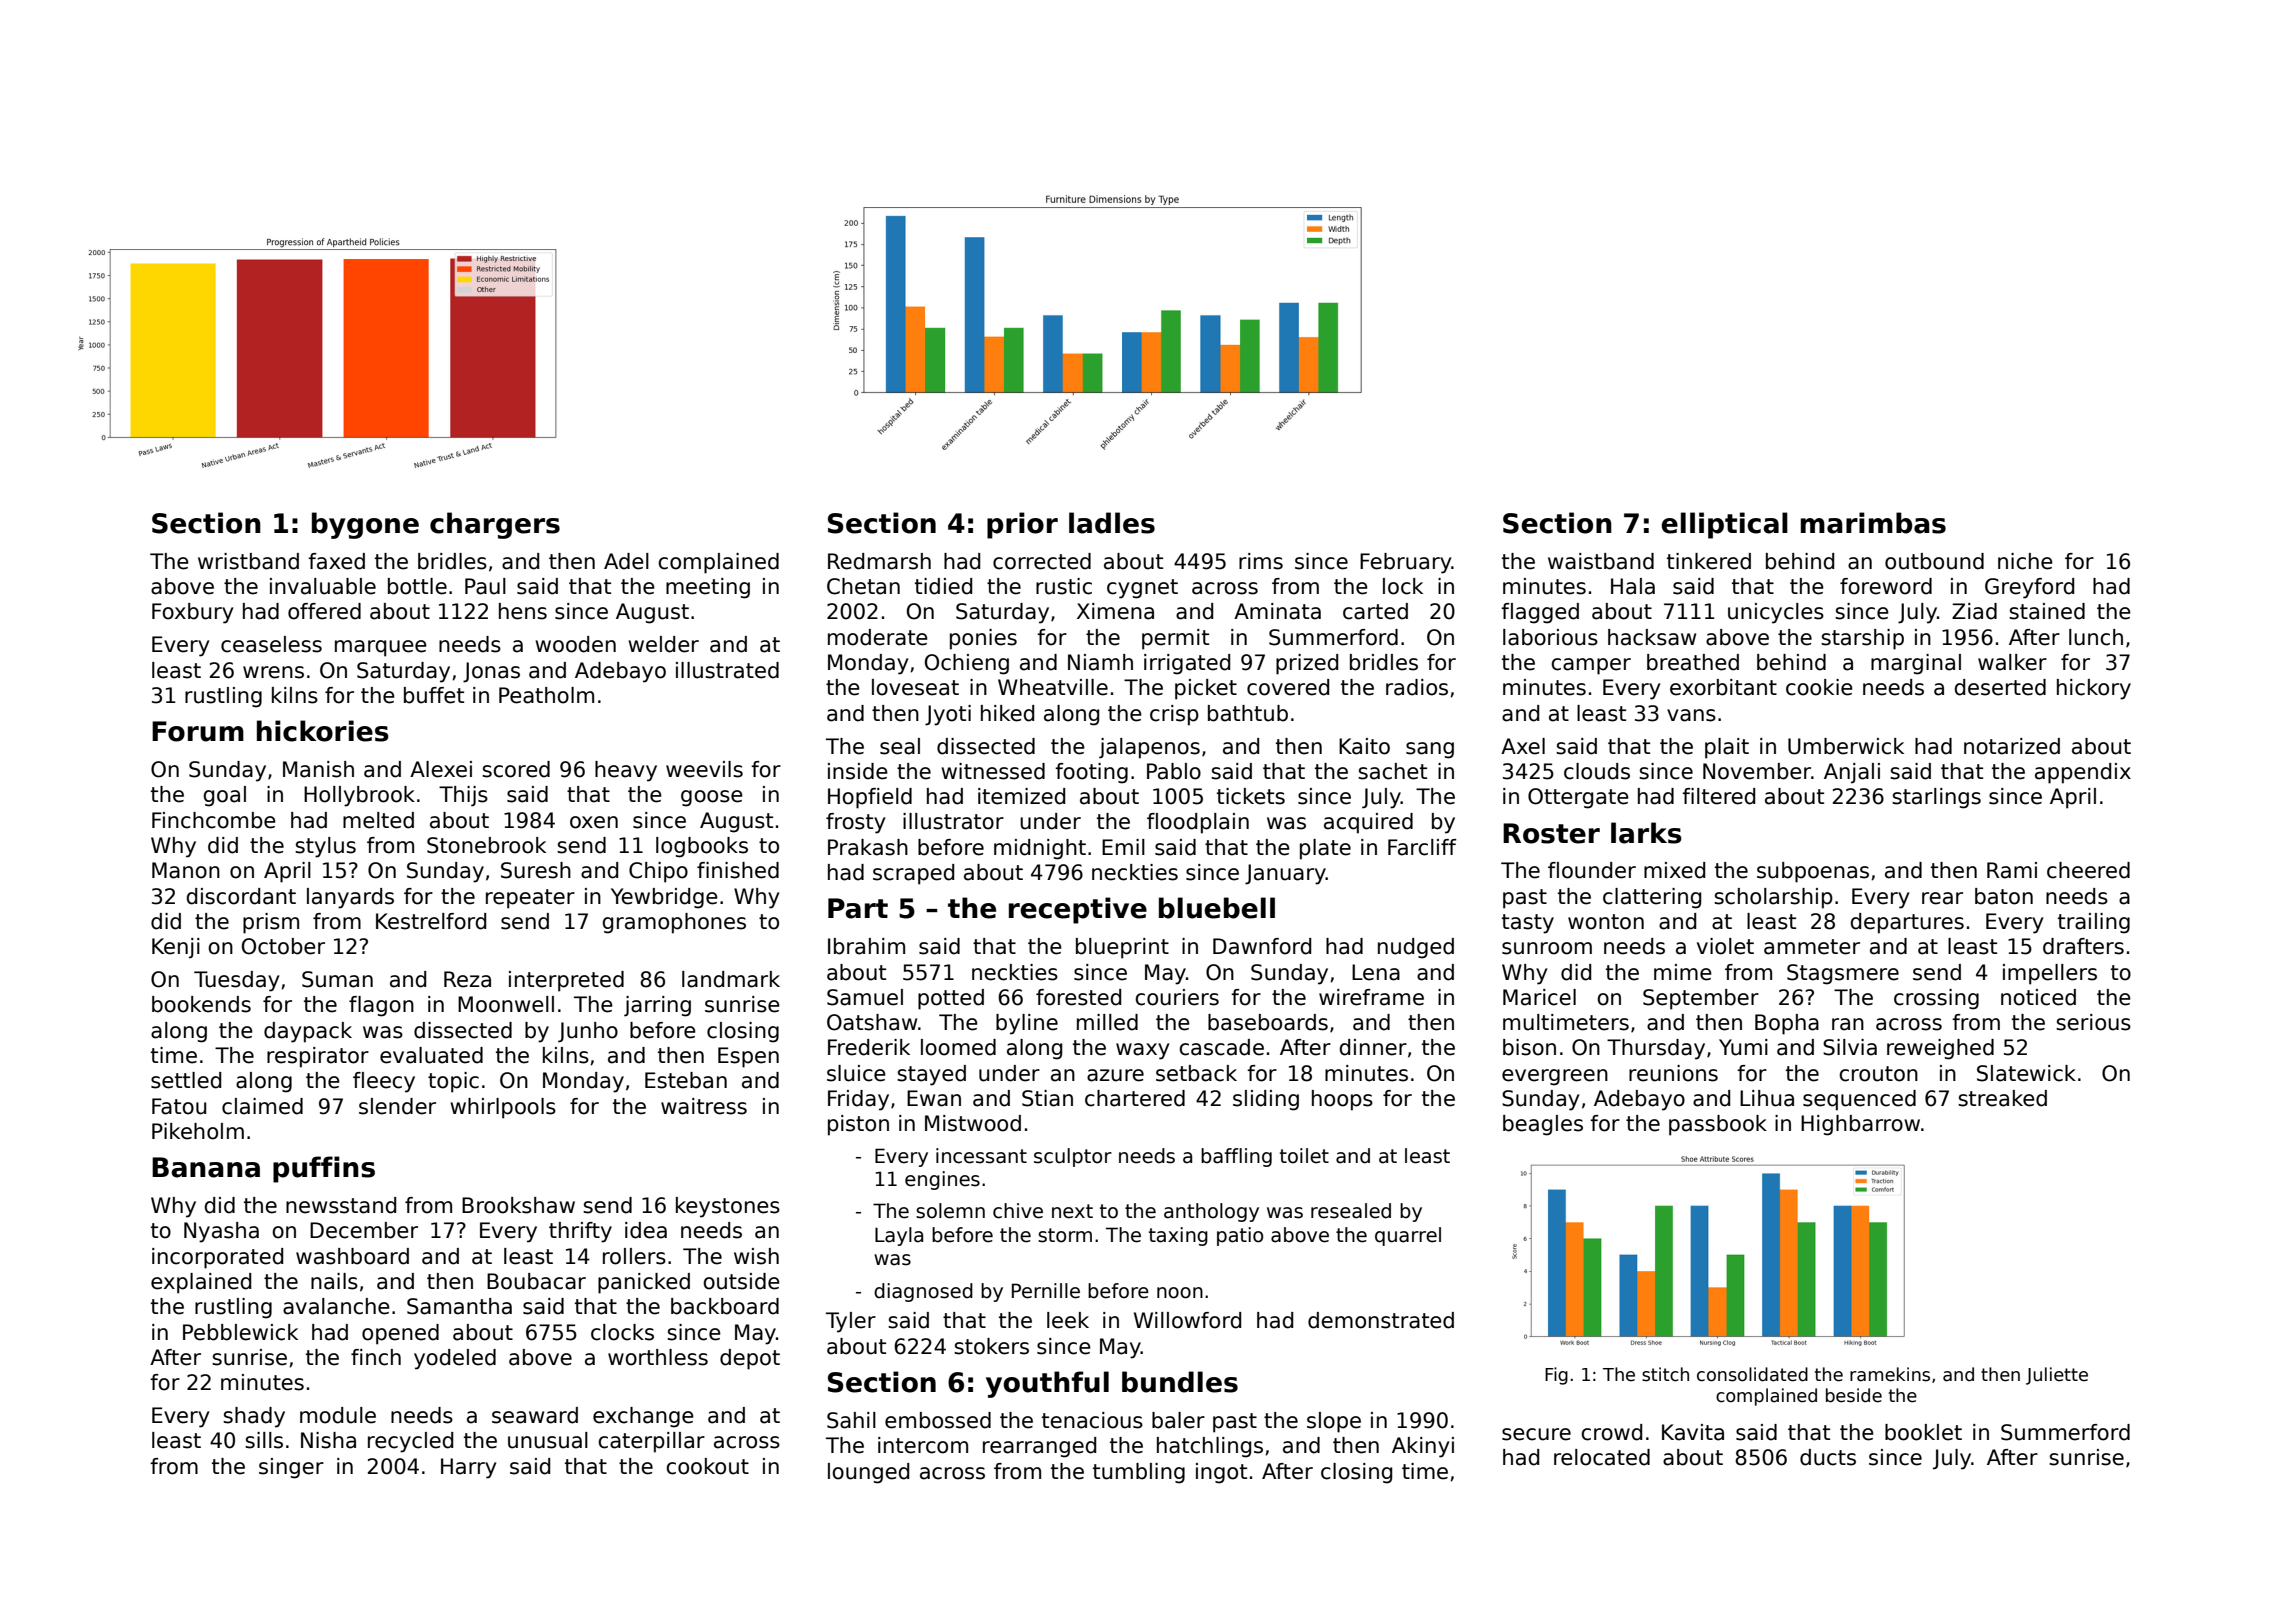 Image resolution: width=2282 pixels, height=1614 pixels. What do you see at coordinates (1652, 637) in the screenshot?
I see `hacksaw` at bounding box center [1652, 637].
